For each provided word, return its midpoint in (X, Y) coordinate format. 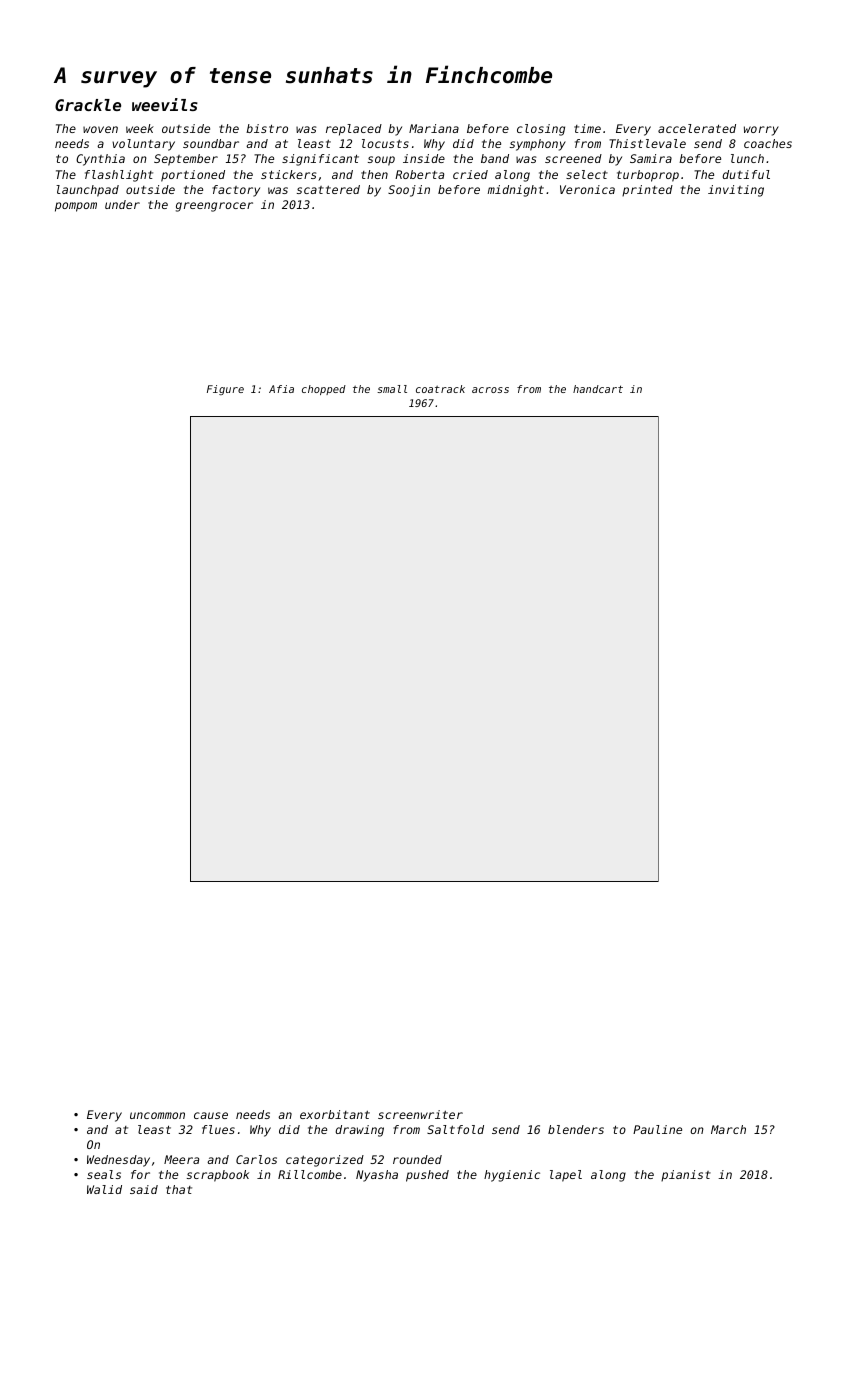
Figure (225, 390)
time (587, 128)
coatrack (440, 389)
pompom (76, 207)
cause (211, 1115)
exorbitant (335, 1114)
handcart (598, 389)
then (374, 174)
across (490, 390)
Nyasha (377, 1176)
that (179, 1189)
